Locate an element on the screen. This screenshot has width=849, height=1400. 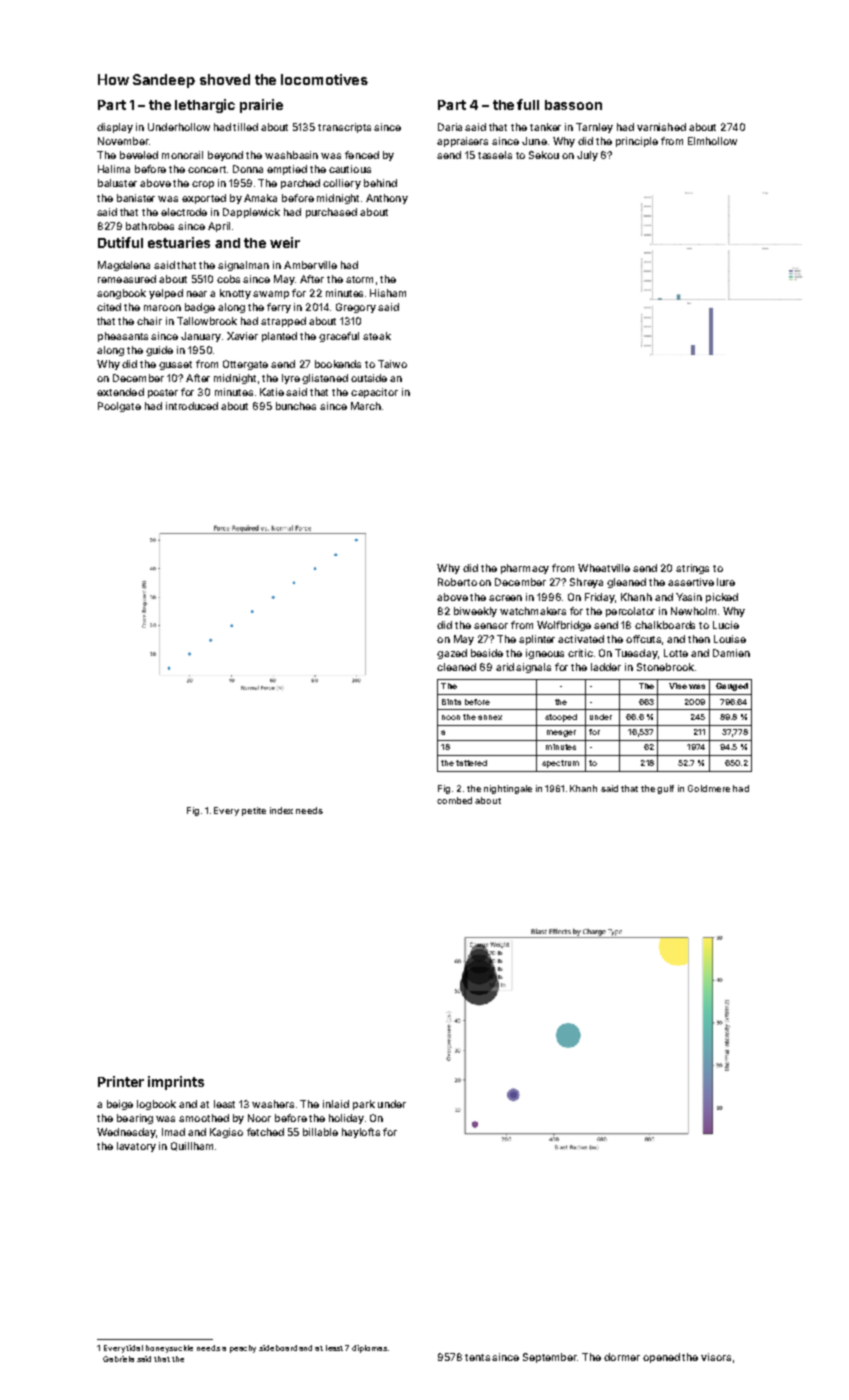
gazed is located at coordinates (452, 654).
